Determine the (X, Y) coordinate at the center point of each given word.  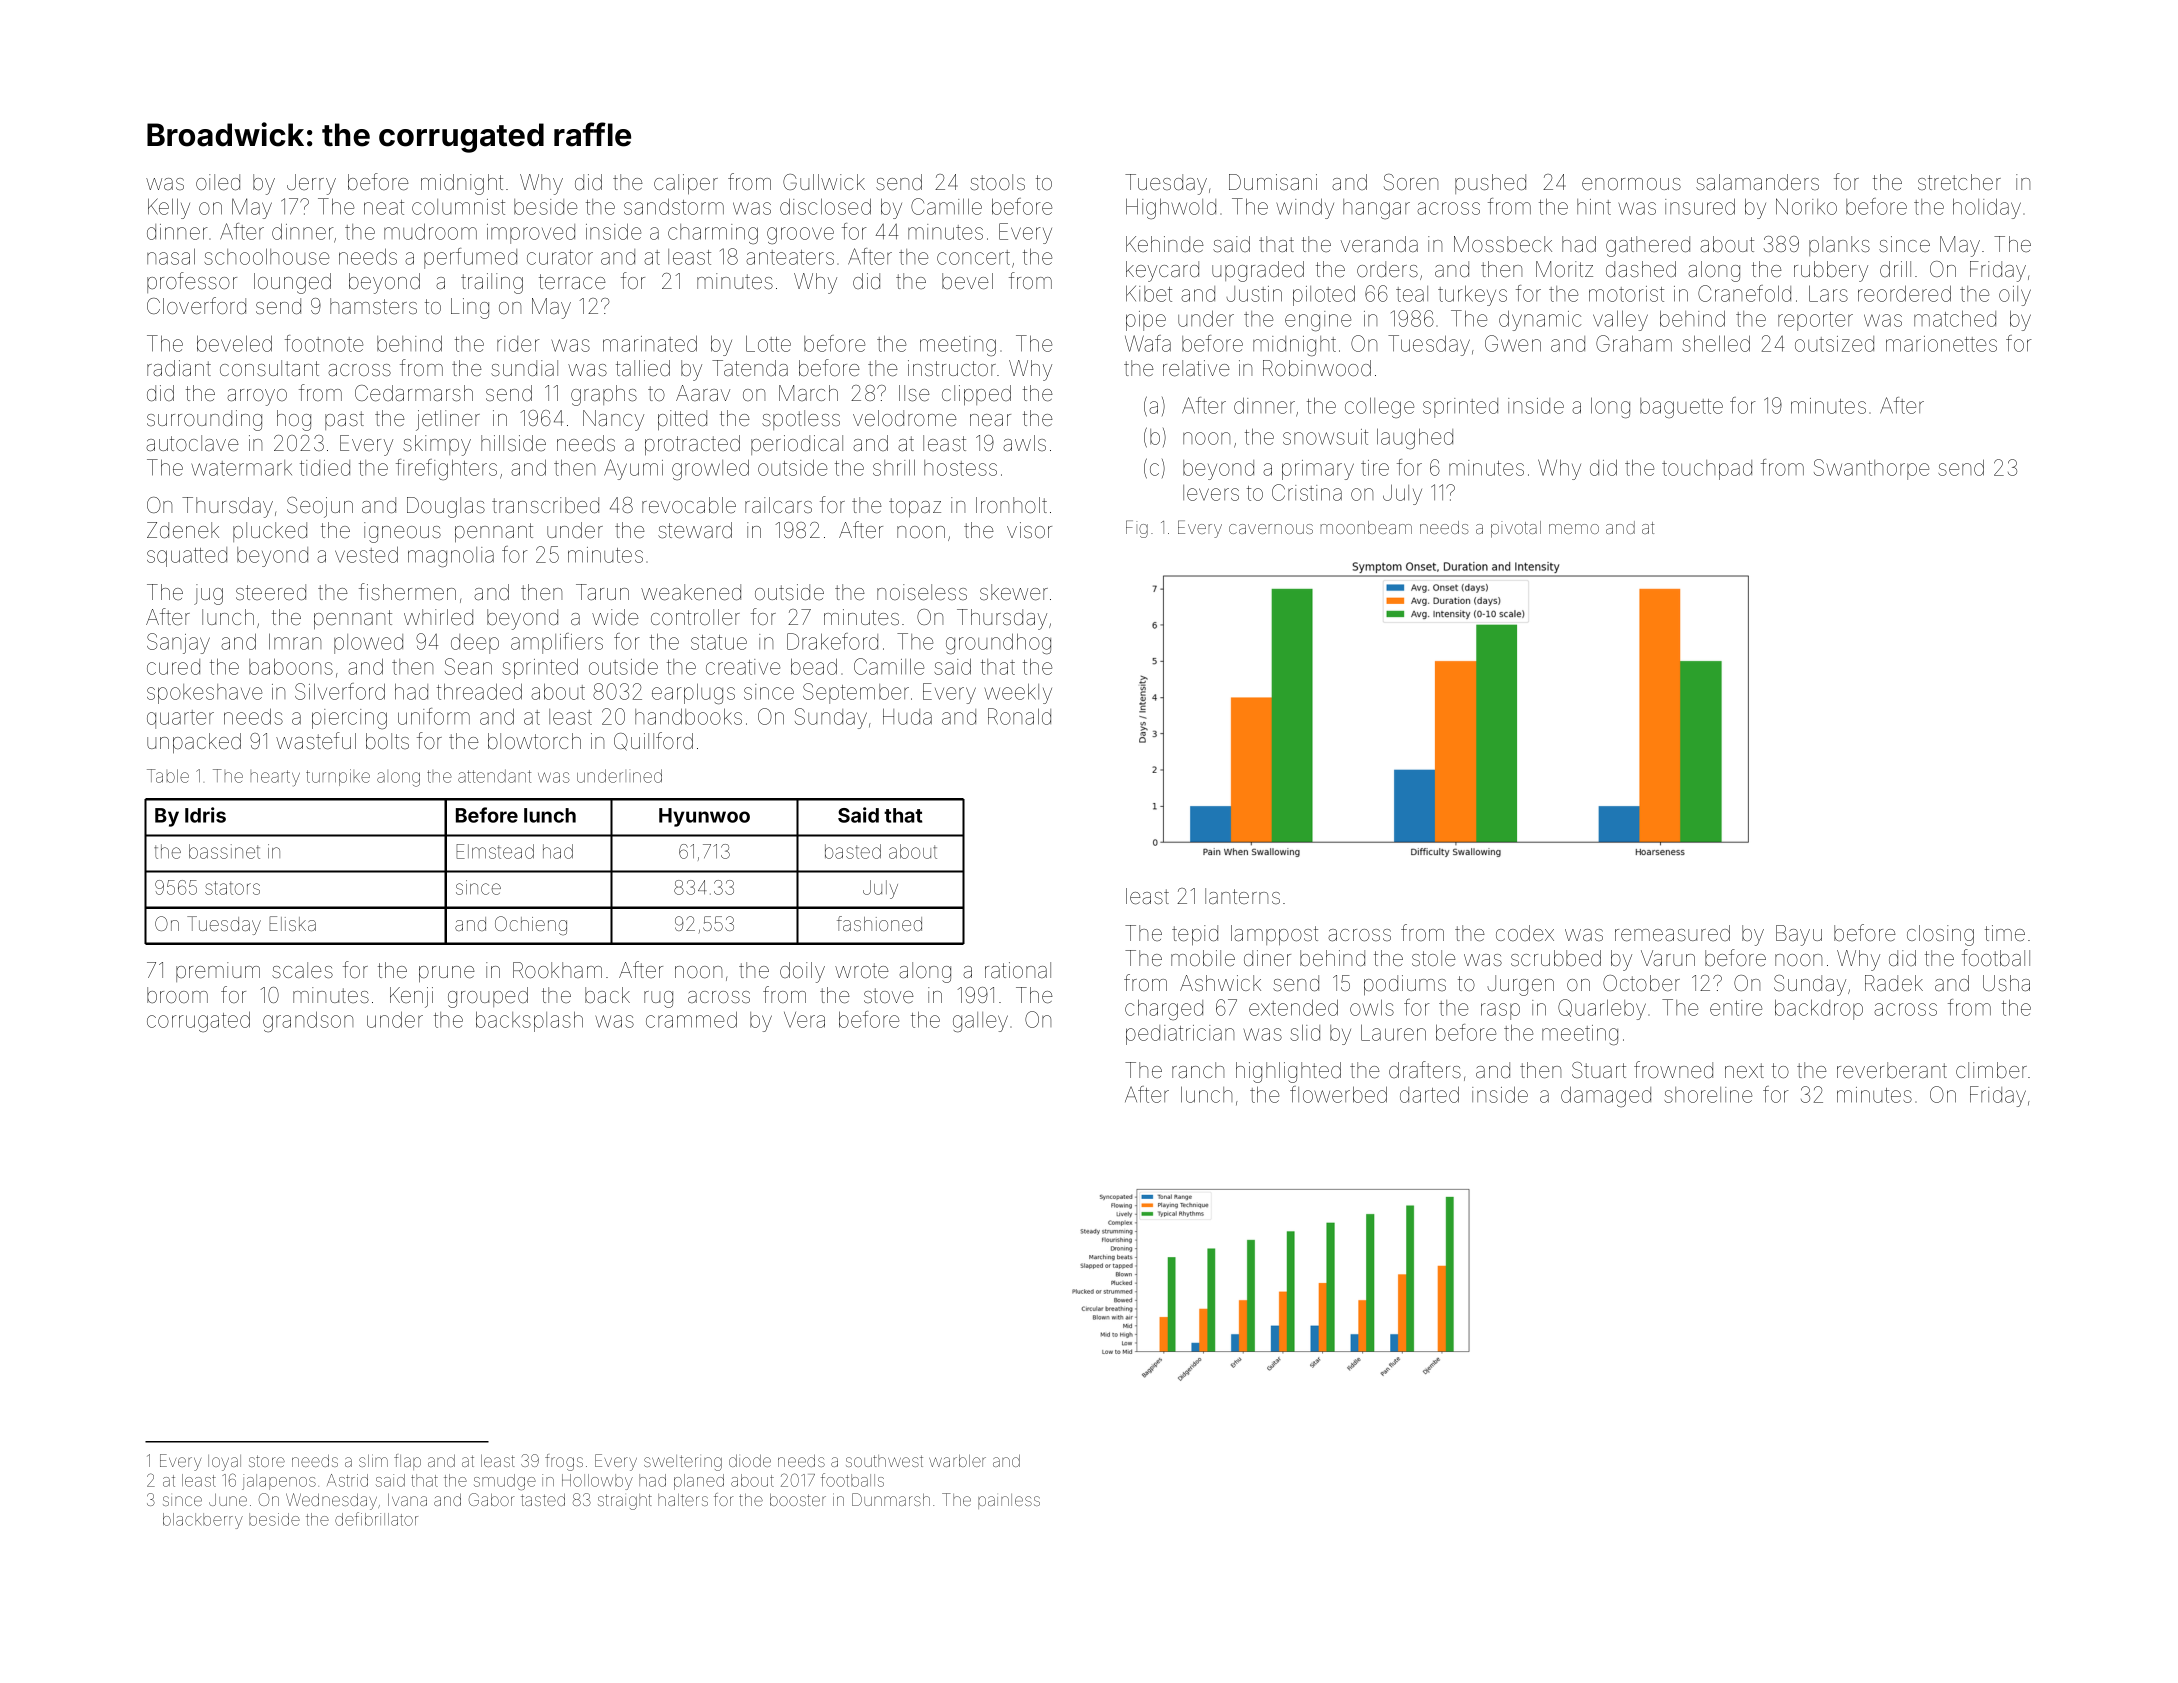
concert (973, 257)
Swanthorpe (1871, 469)
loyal (224, 1463)
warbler (957, 1460)
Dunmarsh (891, 1499)
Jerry (311, 184)
